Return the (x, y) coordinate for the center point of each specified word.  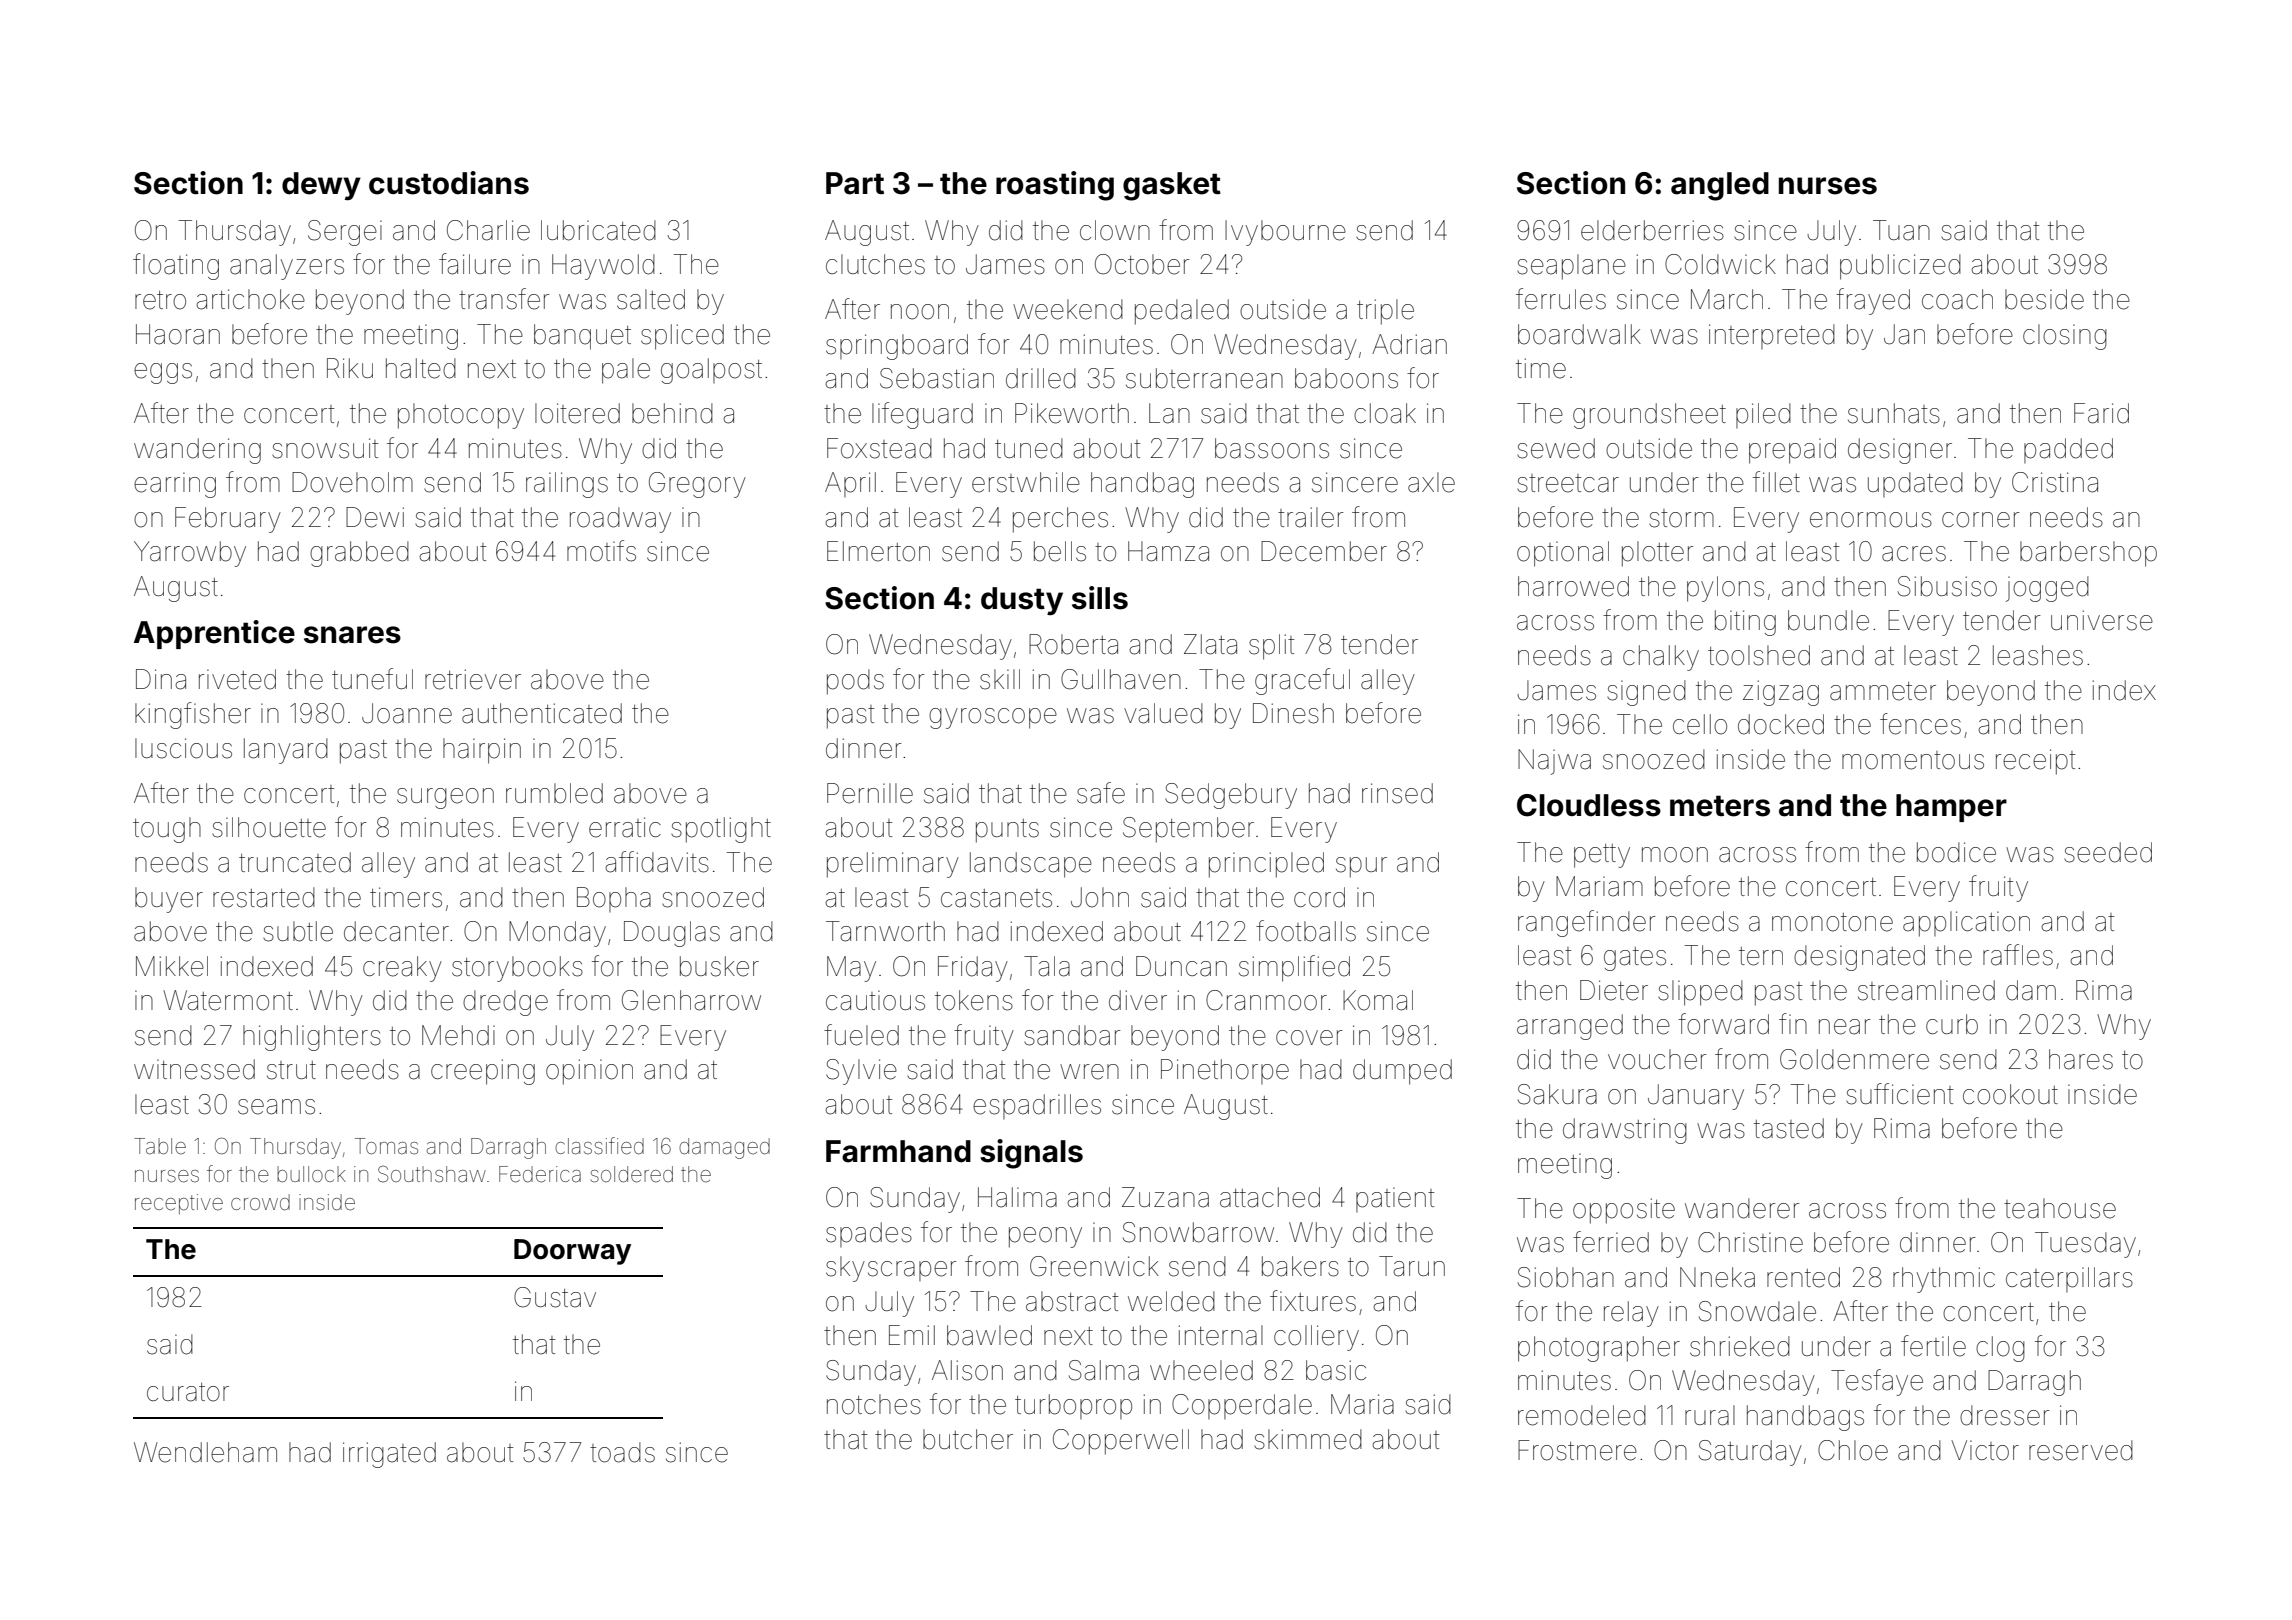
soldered (631, 1174)
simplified (1294, 968)
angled (1720, 186)
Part (855, 183)
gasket (1172, 186)
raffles (2018, 955)
